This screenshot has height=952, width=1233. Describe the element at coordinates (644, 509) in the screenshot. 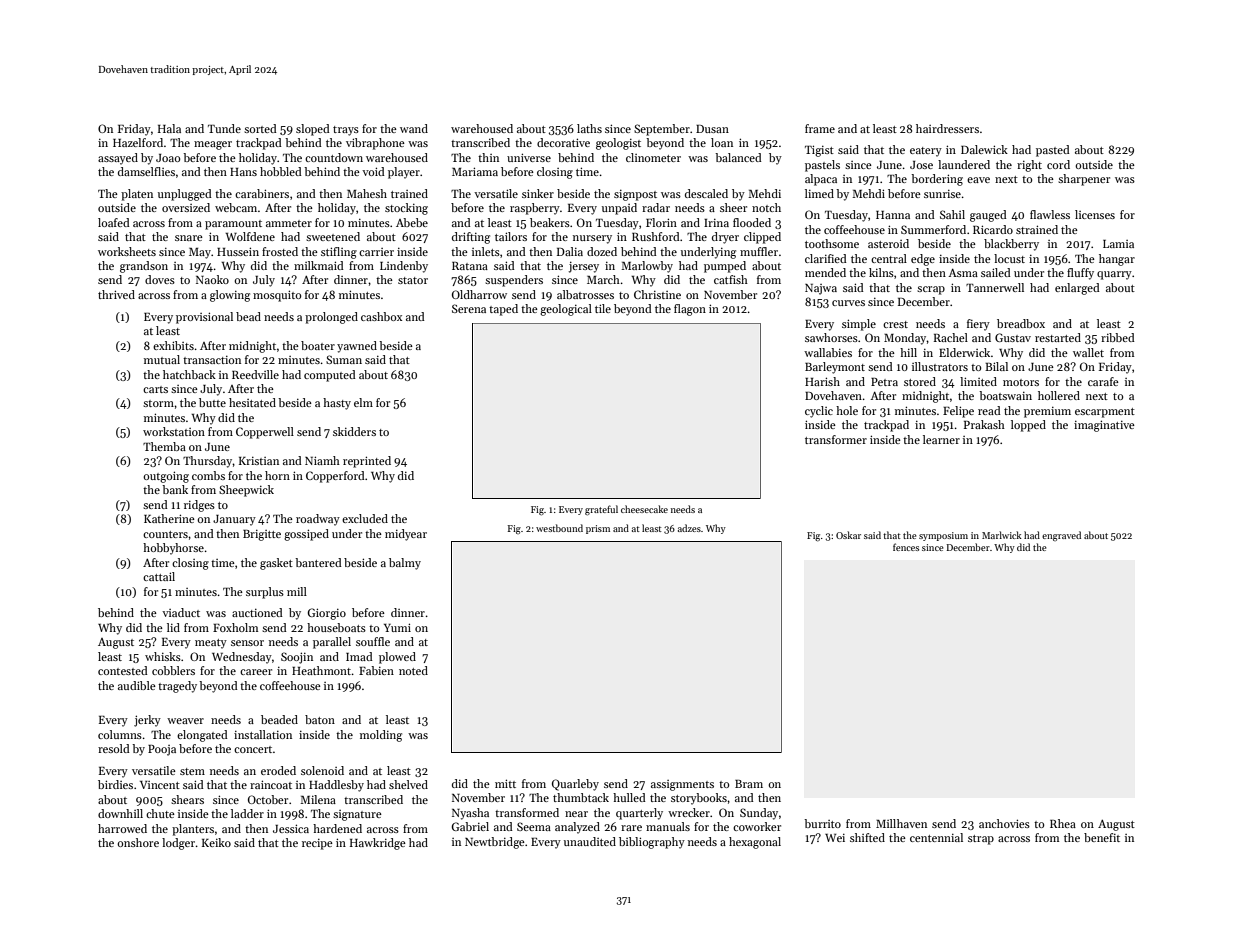

I see `cheesecake` at that location.
